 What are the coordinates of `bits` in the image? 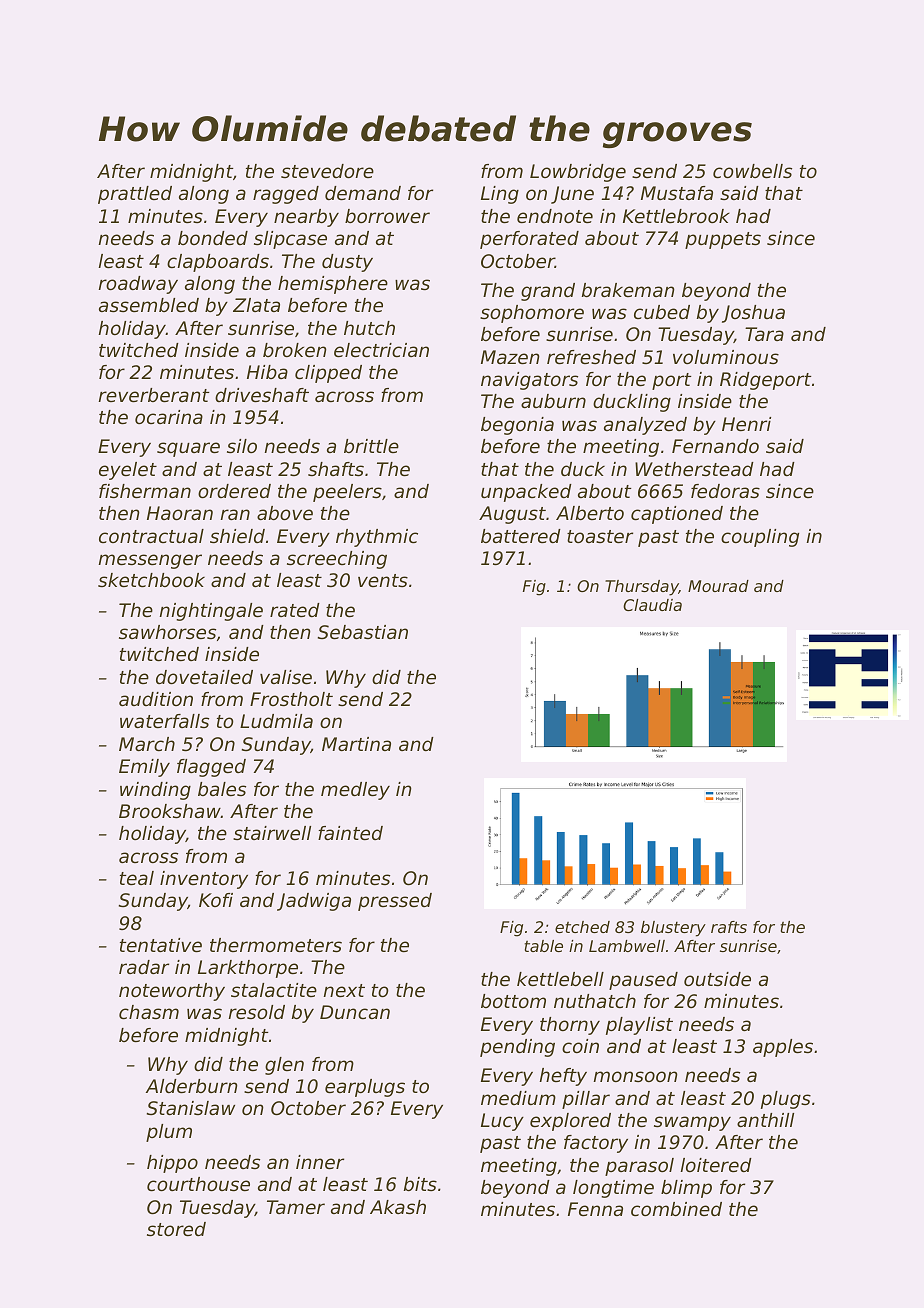 It's located at (420, 1184).
